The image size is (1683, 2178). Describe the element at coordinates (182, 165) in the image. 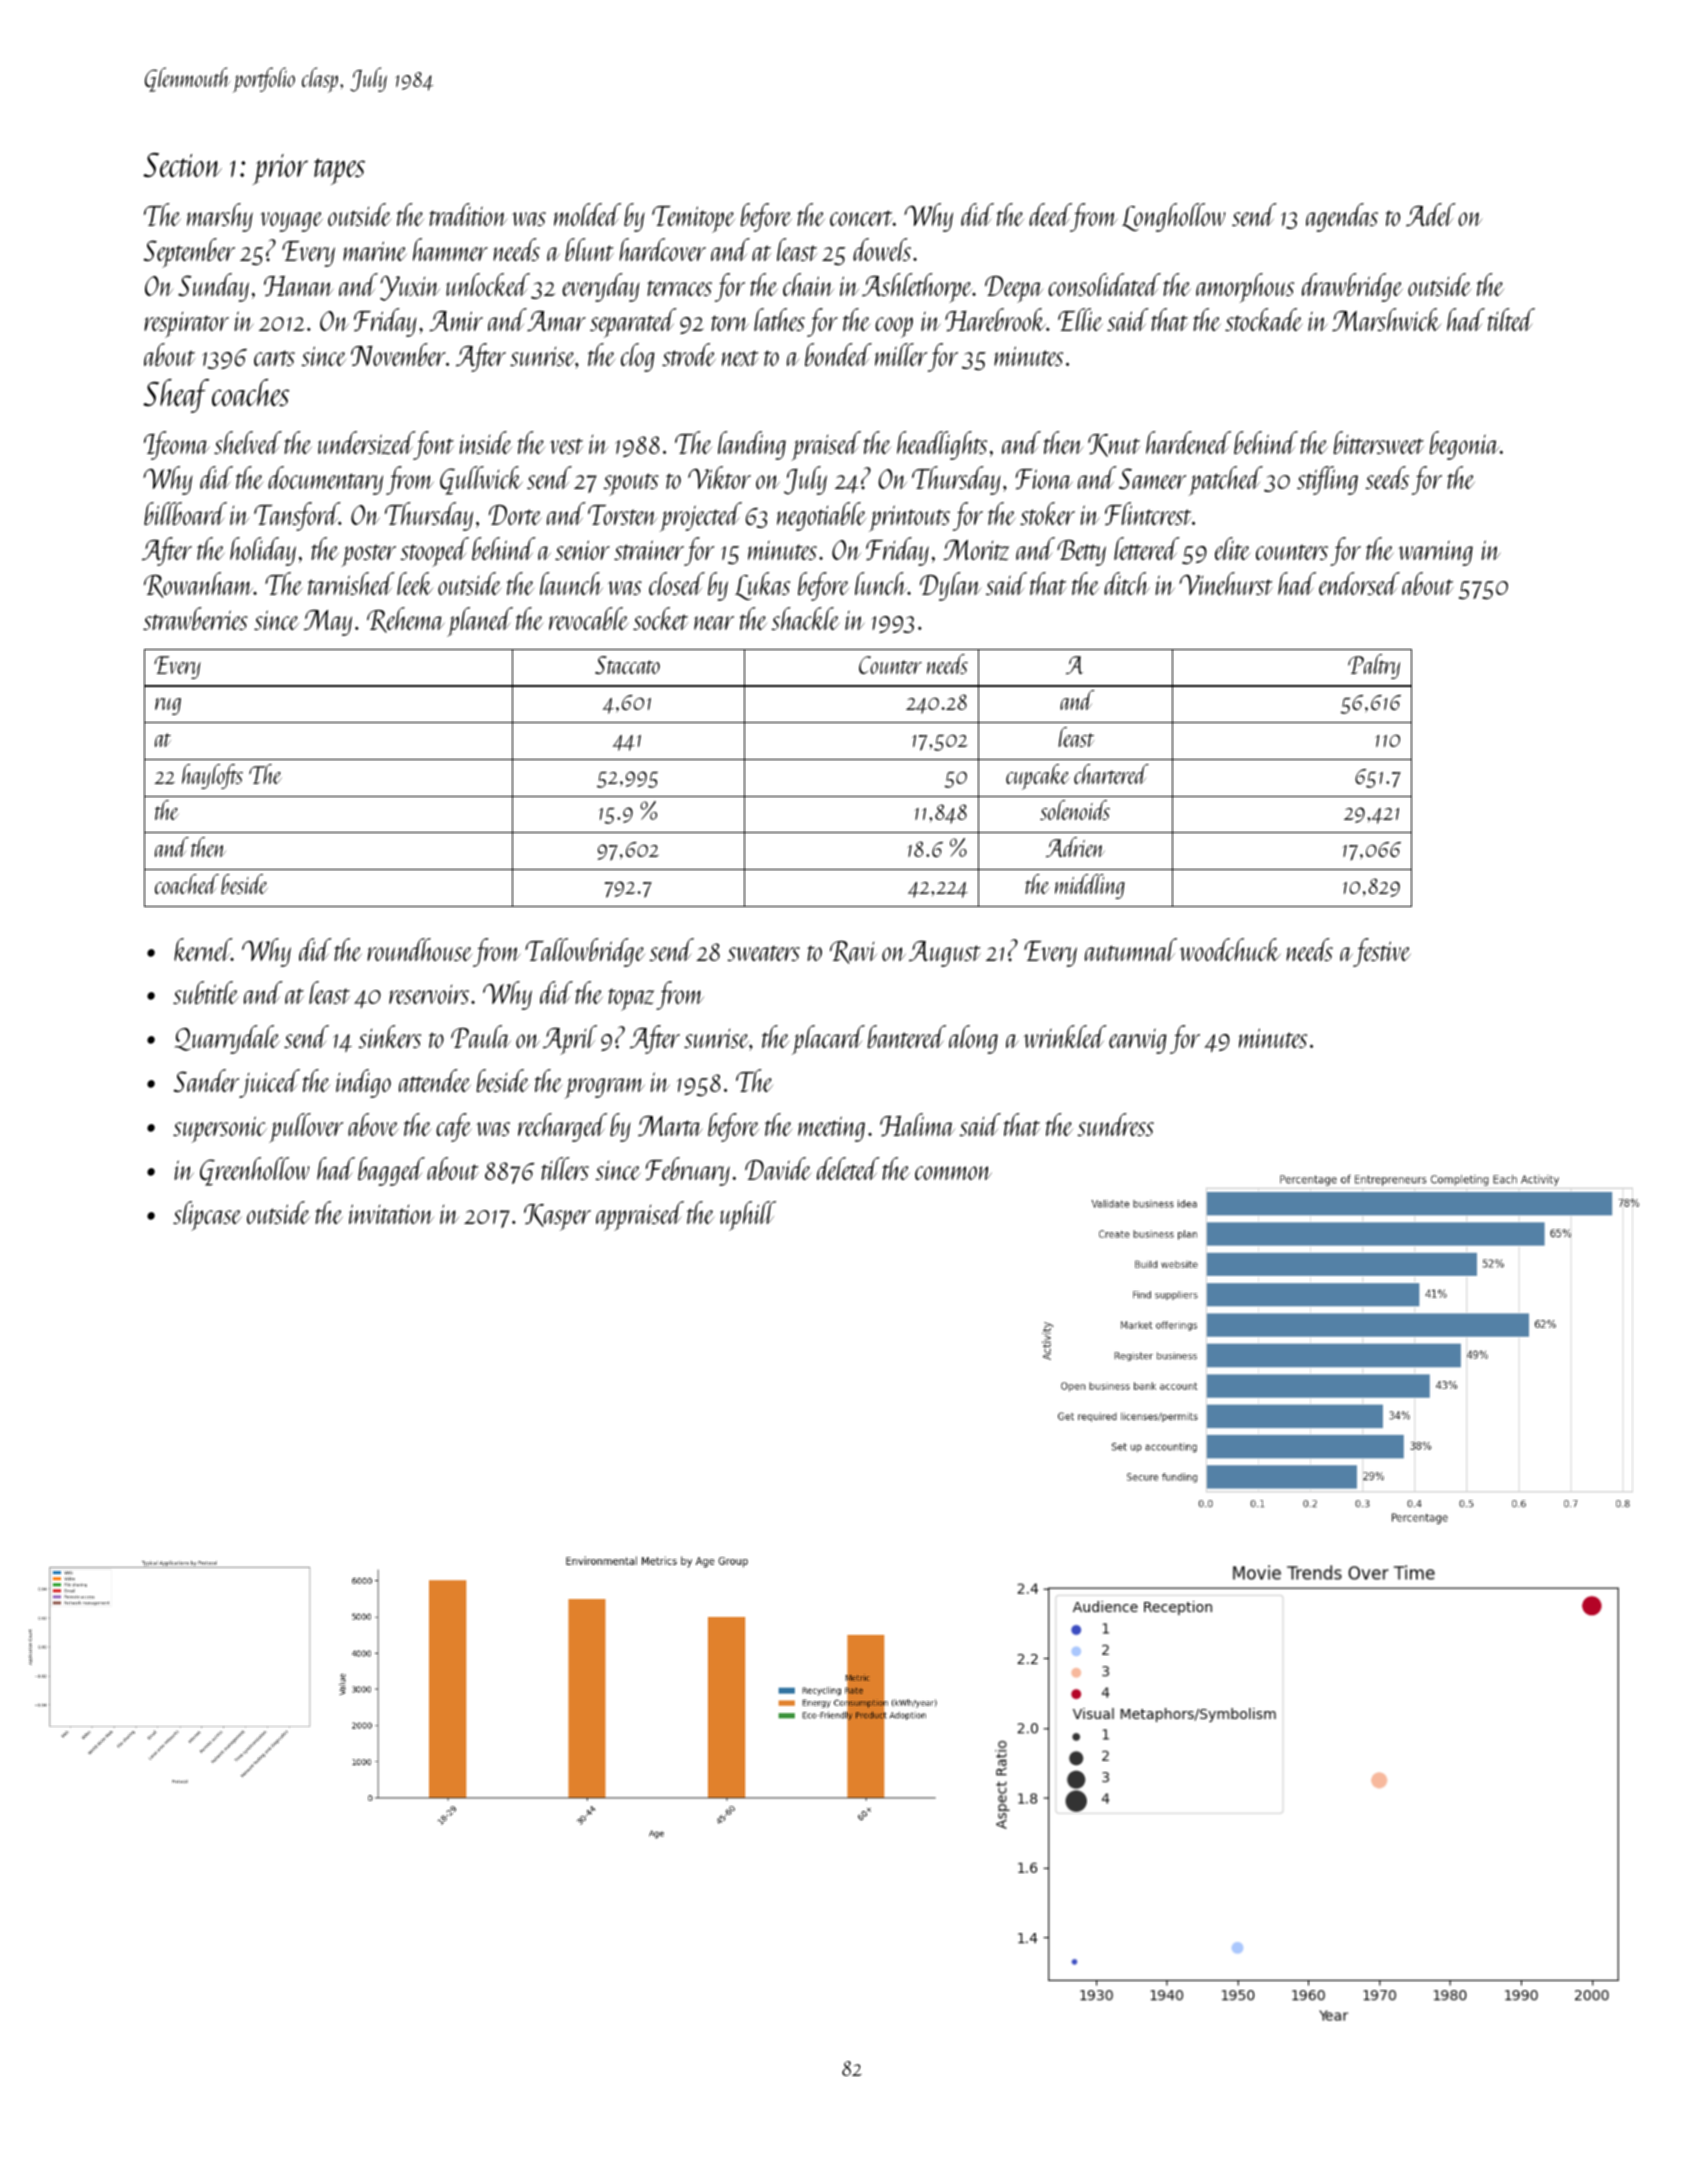

I see `Section` at that location.
